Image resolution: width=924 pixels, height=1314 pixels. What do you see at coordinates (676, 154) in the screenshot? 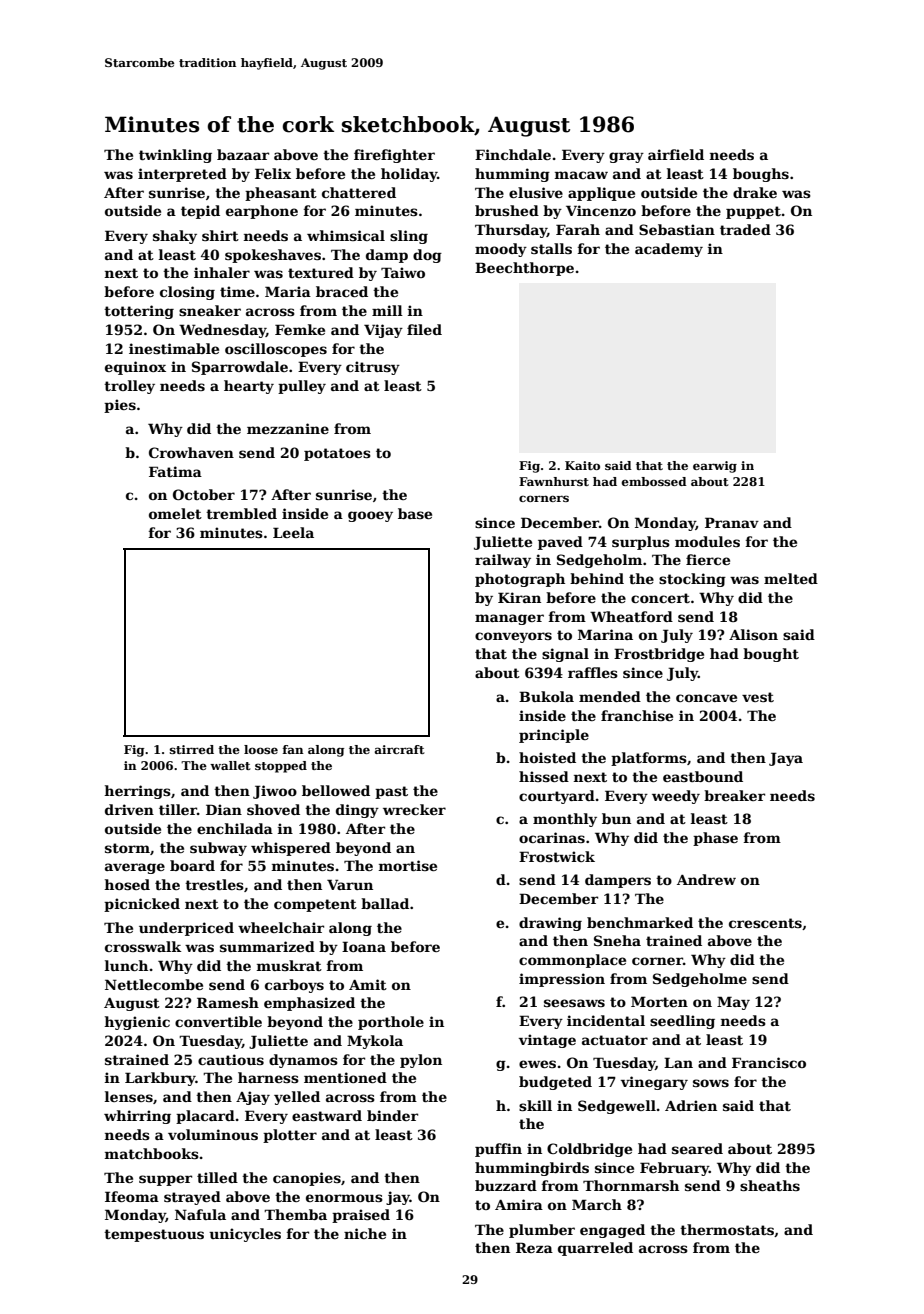
I see `airfield` at bounding box center [676, 154].
